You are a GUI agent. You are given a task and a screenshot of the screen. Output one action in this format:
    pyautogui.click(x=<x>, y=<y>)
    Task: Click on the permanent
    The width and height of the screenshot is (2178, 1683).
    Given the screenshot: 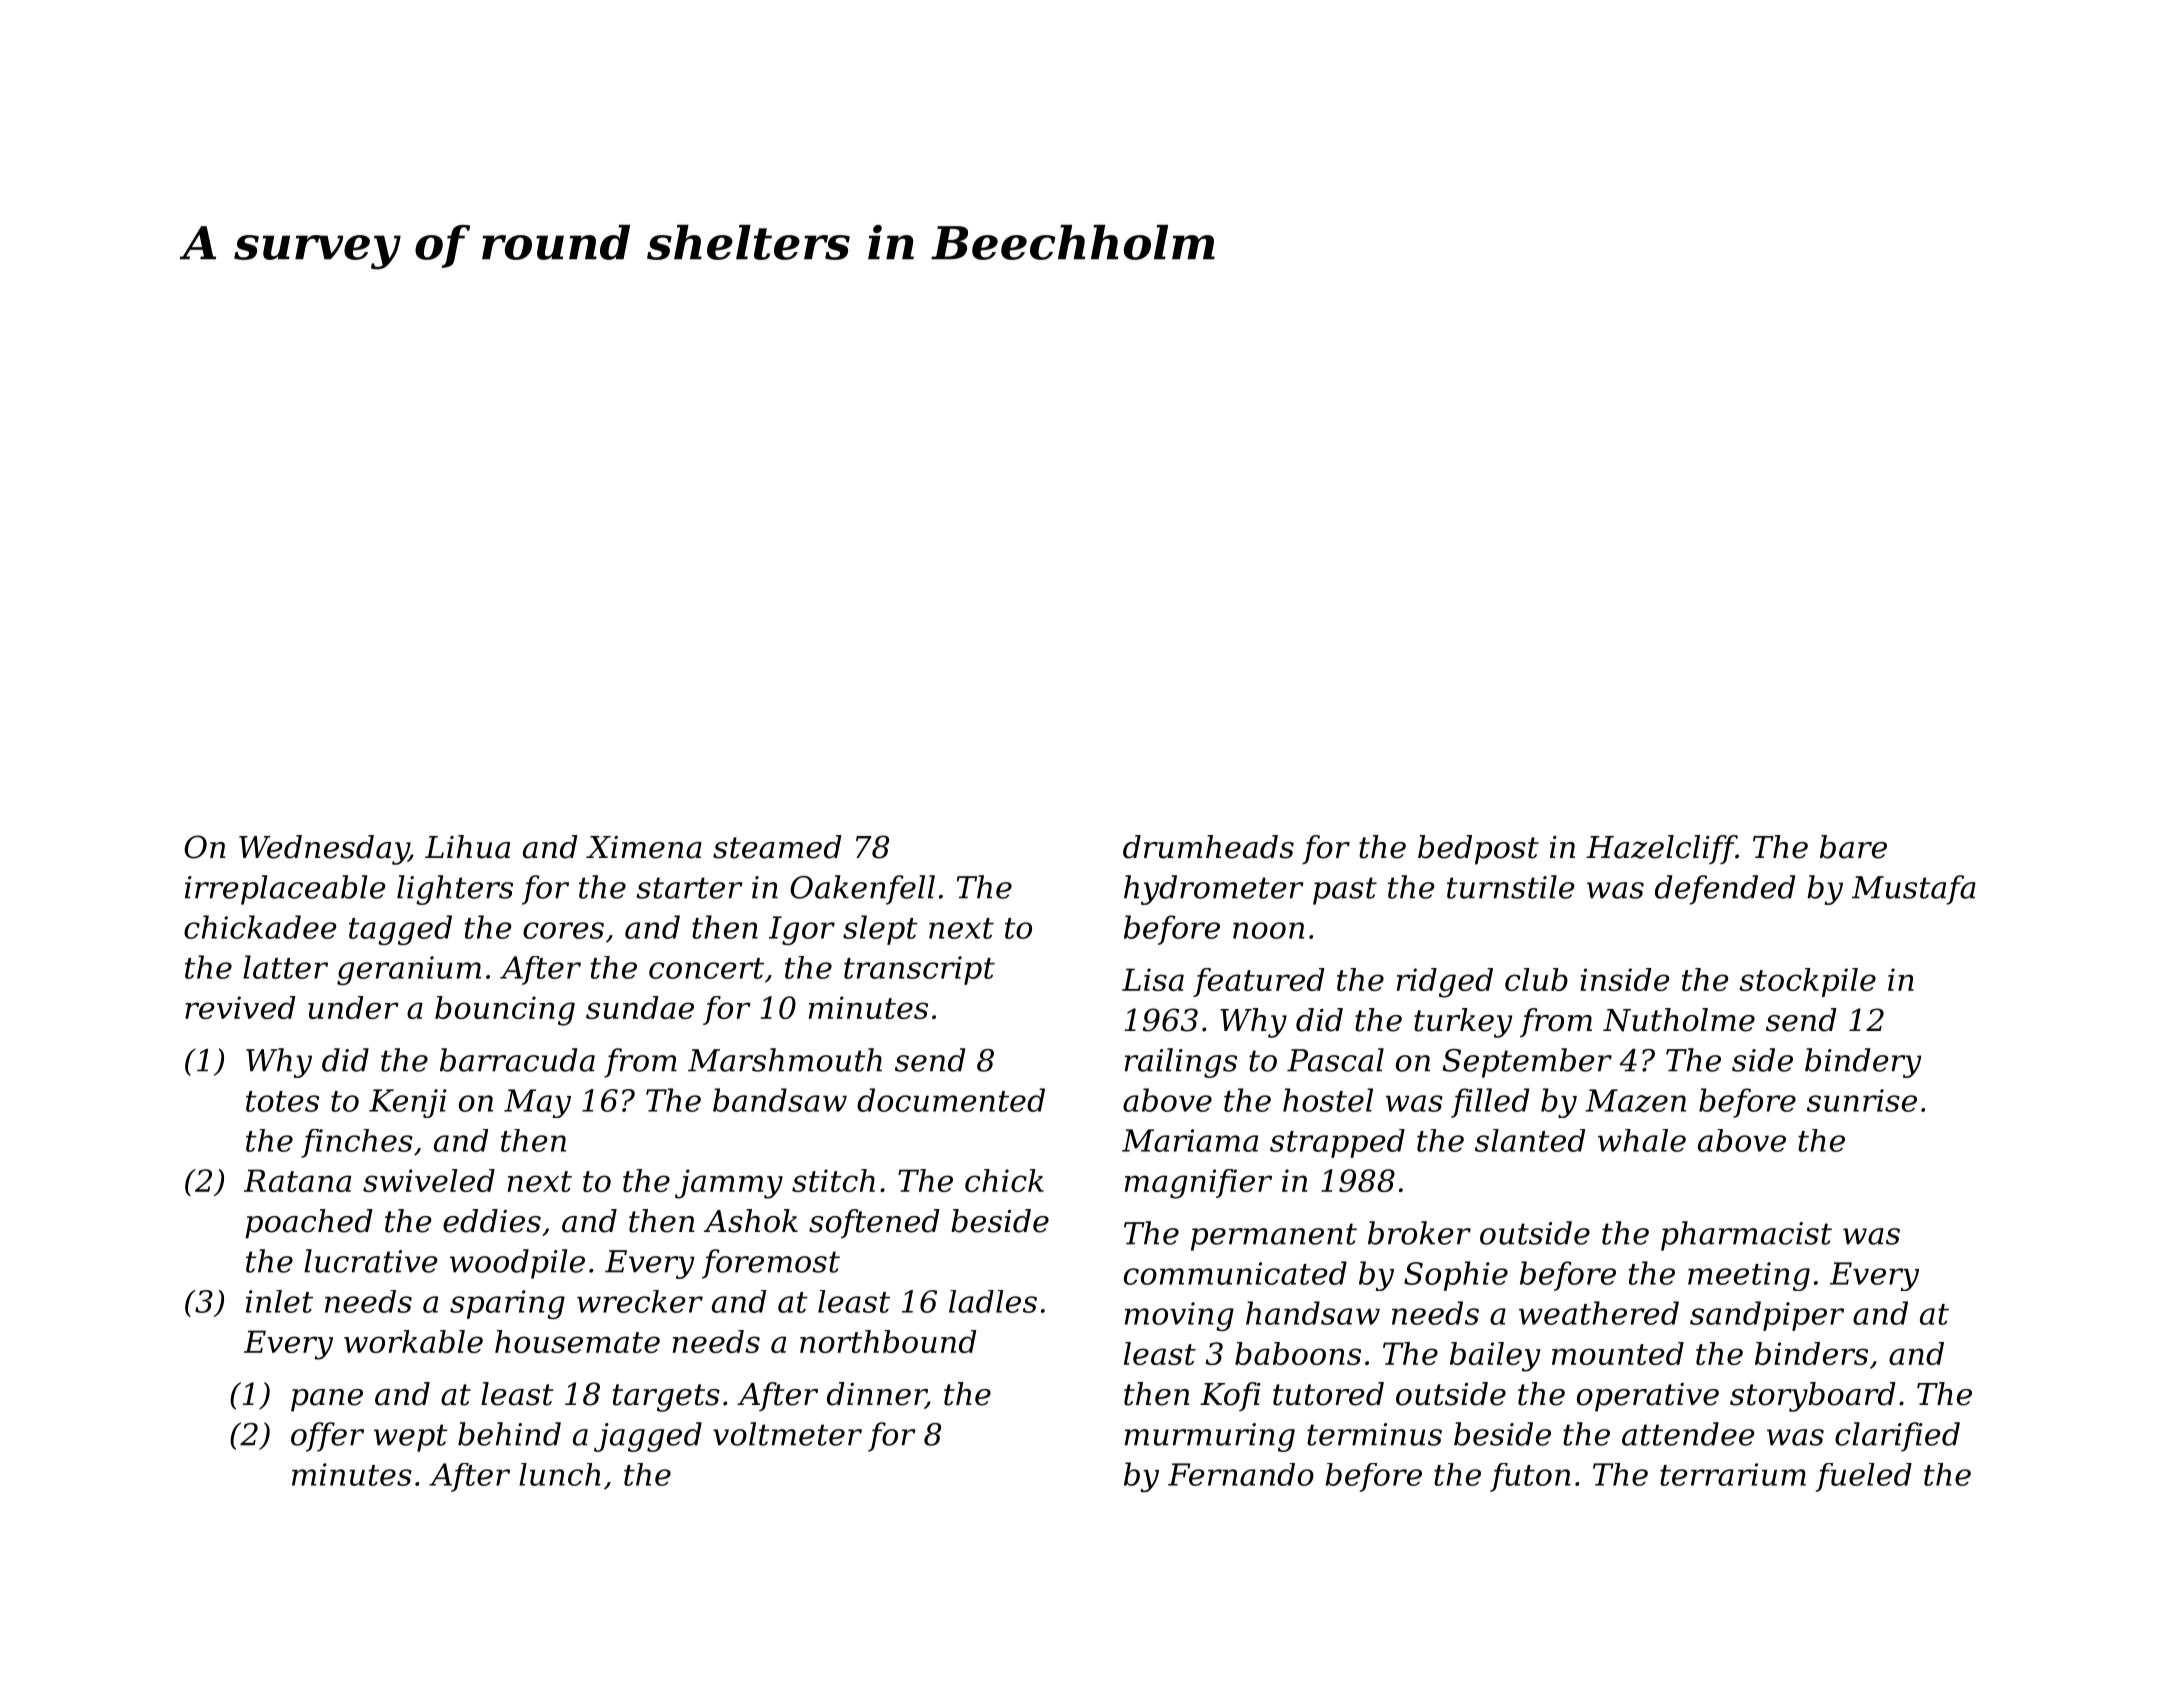 What is the action you would take?
    pyautogui.click(x=1274, y=1237)
